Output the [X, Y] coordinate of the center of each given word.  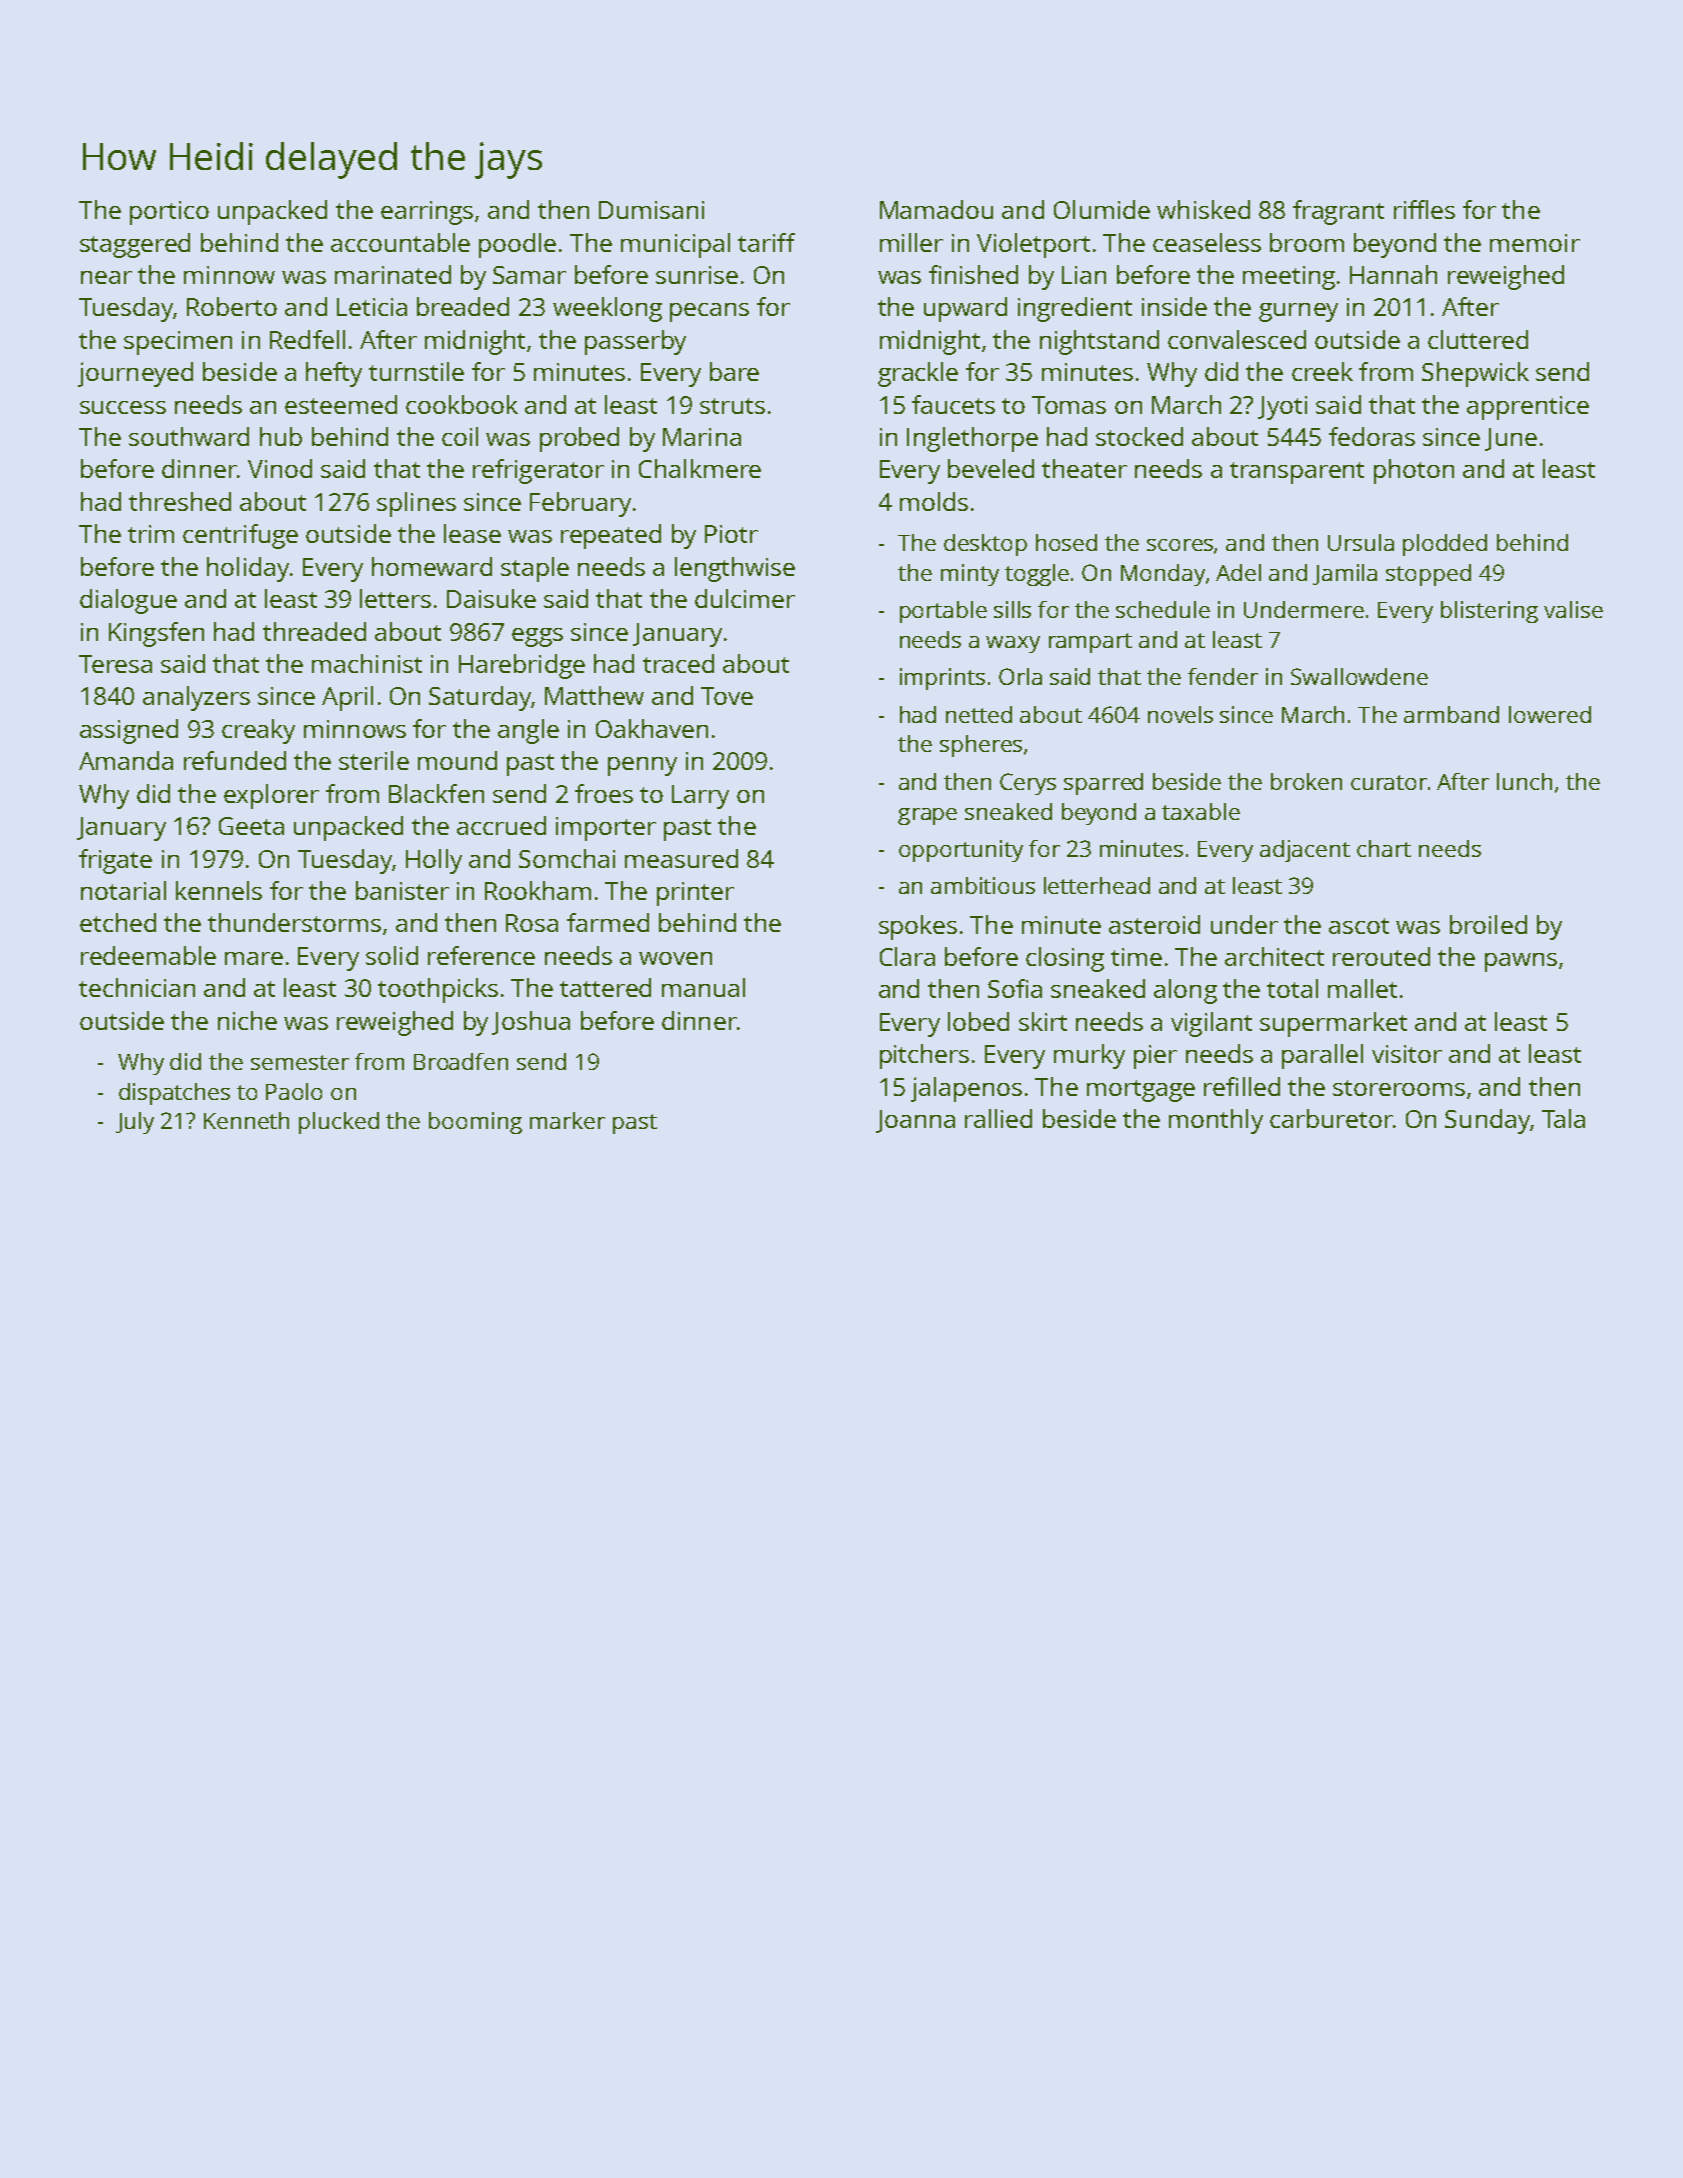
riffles [1424, 209]
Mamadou [936, 209]
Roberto [232, 306]
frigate [115, 861]
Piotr [731, 534]
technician [137, 987]
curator [1389, 782]
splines [416, 504]
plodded [1445, 545]
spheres [981, 746]
